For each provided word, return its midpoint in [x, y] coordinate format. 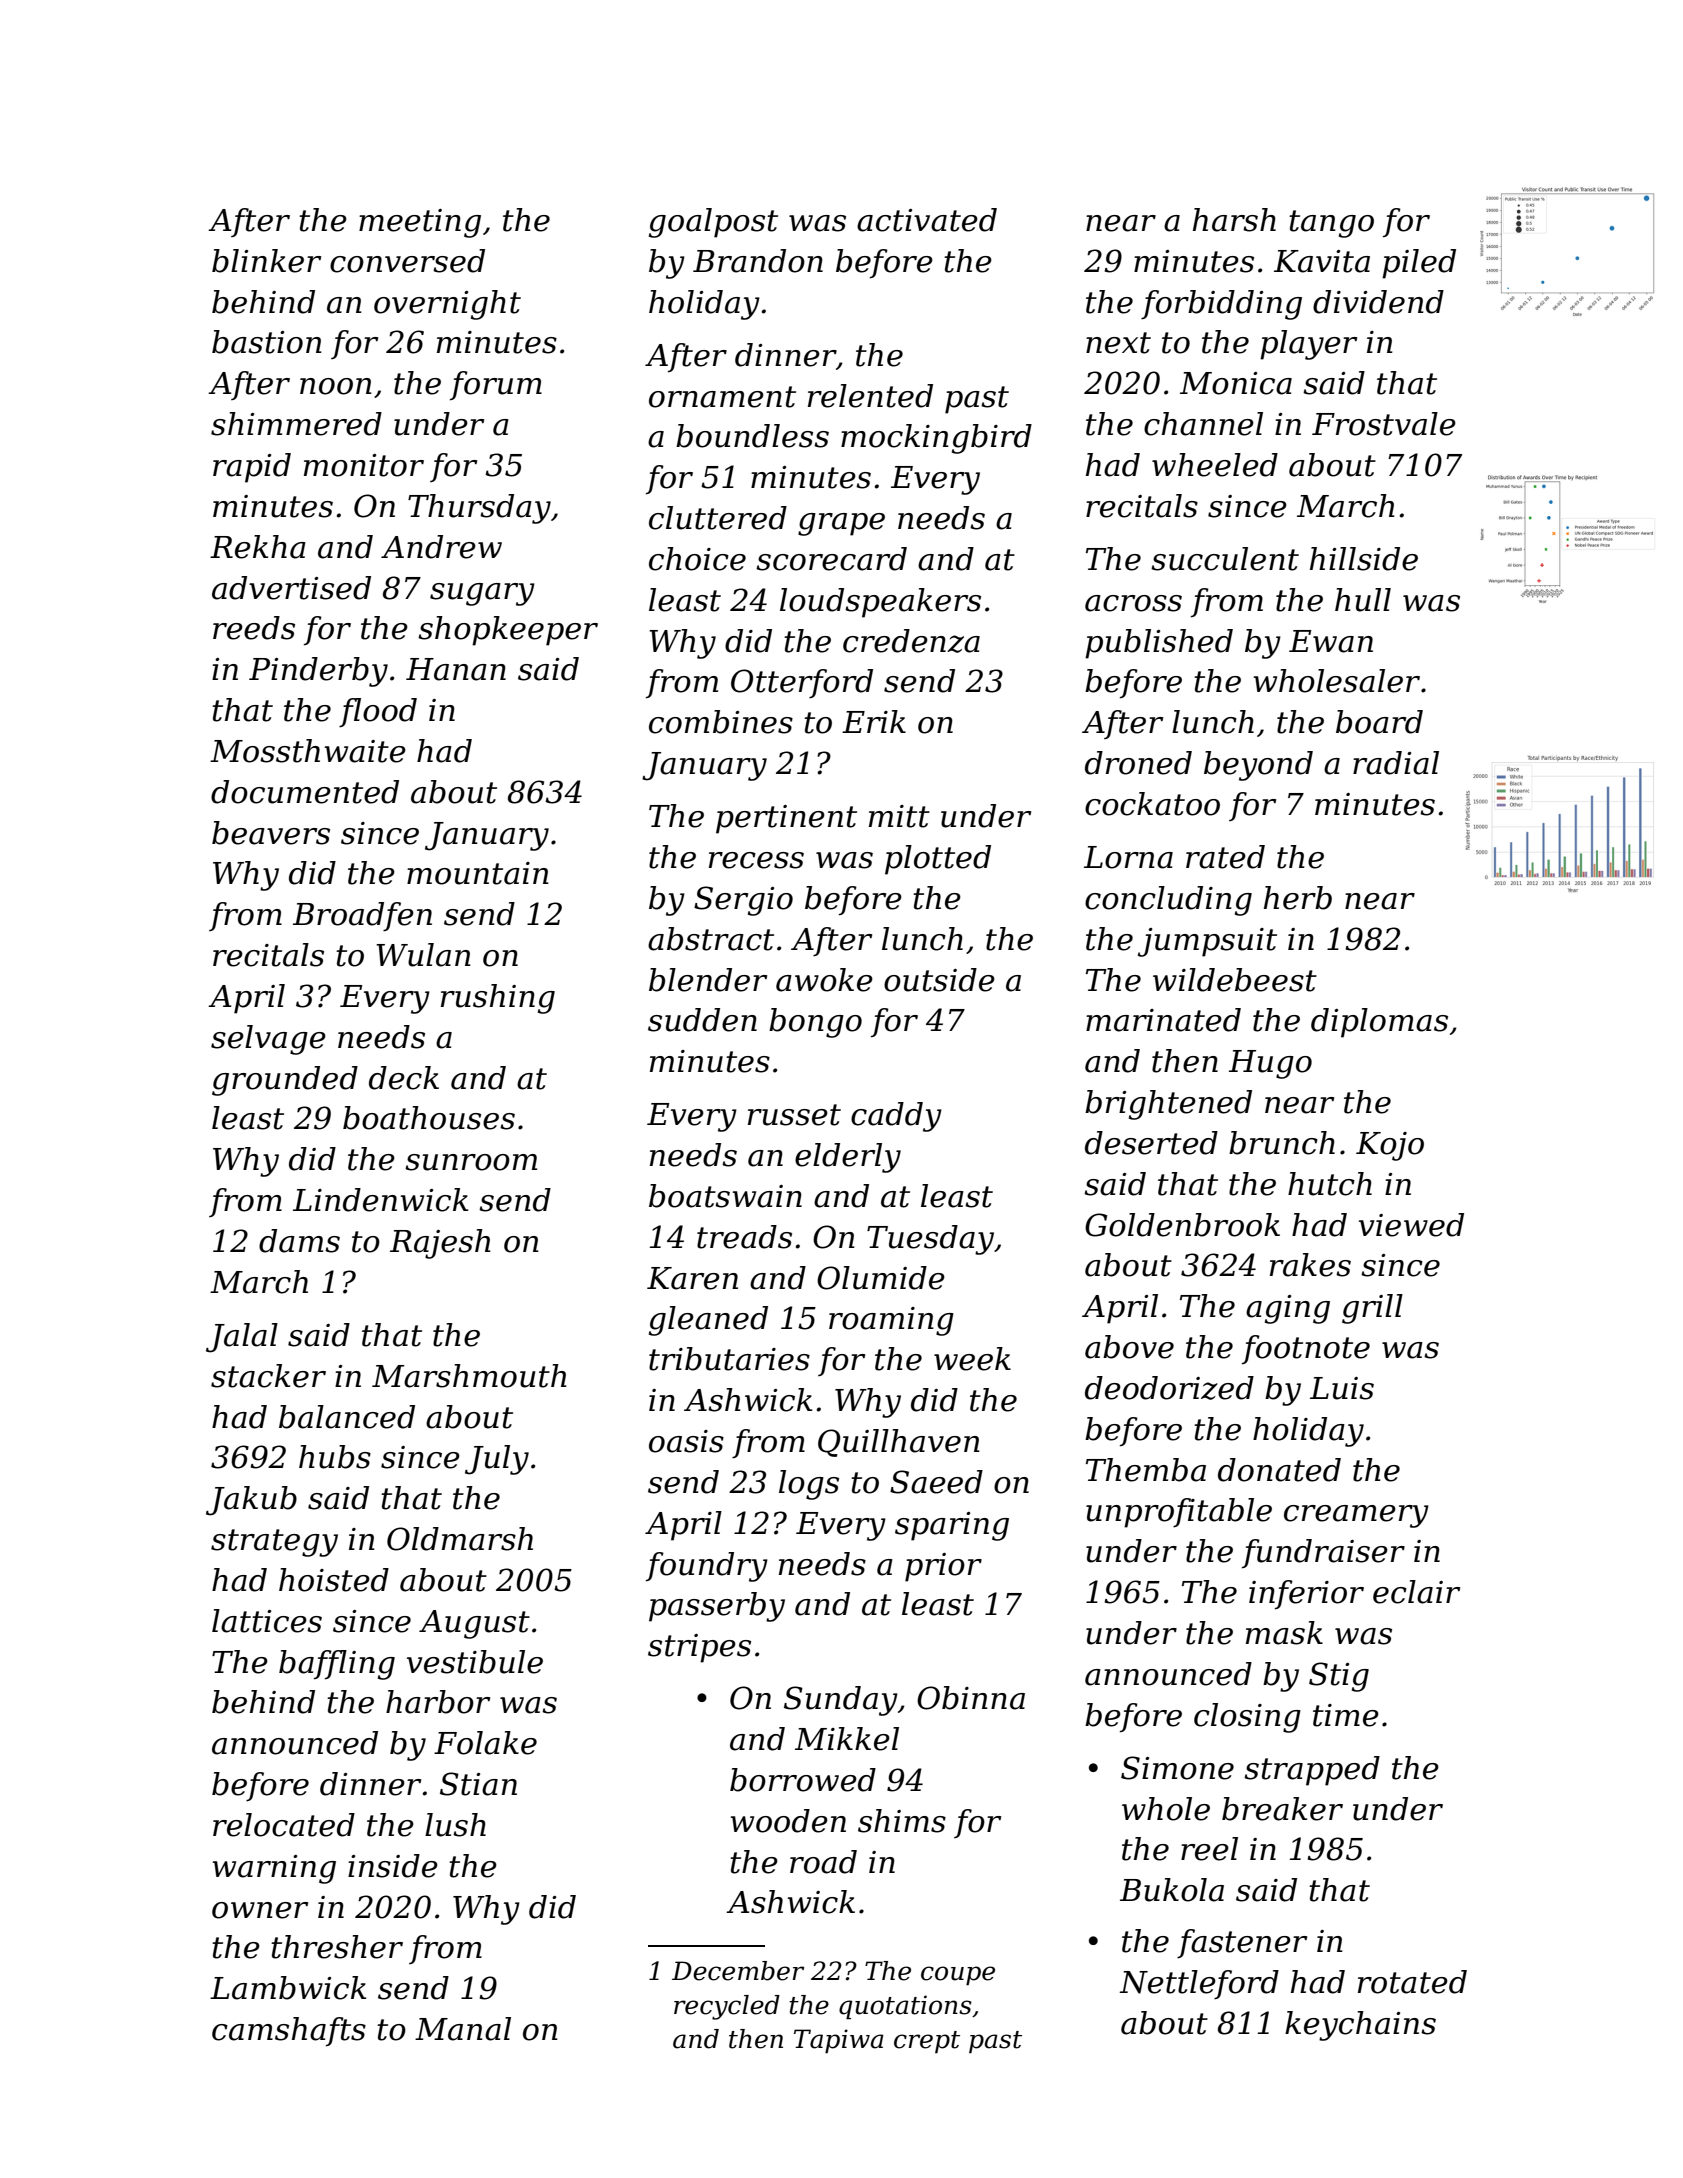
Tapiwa [839, 2041]
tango [1331, 224]
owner [260, 1910]
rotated [1412, 1982]
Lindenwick [380, 1200]
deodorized [1169, 1388]
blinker [266, 261]
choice [697, 559]
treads [744, 1237]
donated [1279, 1470]
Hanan [456, 669]
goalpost [713, 223]
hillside [1364, 559]
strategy [274, 1543]
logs [809, 1485]
